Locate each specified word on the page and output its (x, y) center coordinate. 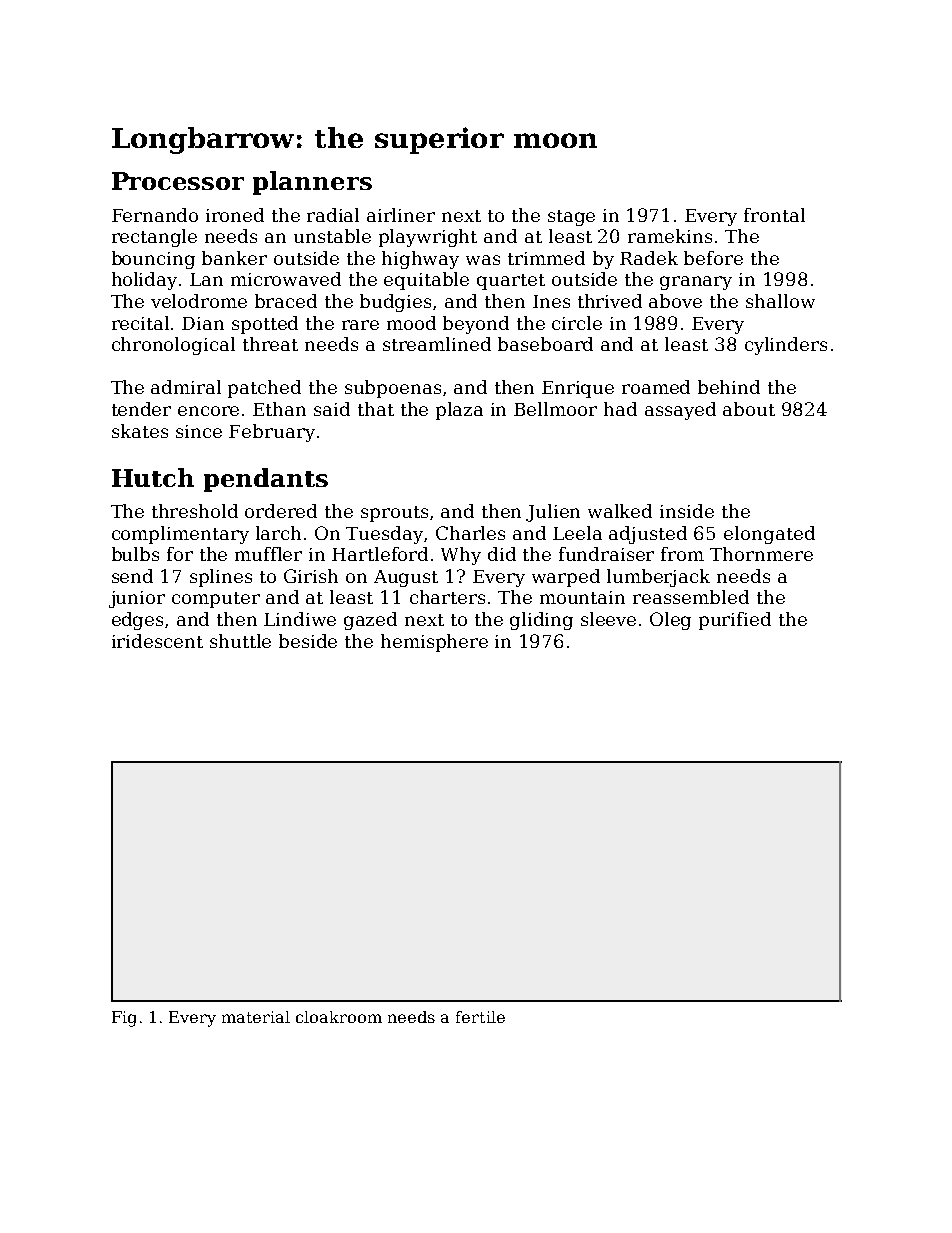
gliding (541, 621)
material (256, 1017)
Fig (124, 1019)
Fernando (155, 215)
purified (735, 621)
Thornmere (761, 554)
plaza (459, 411)
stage (571, 218)
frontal (774, 215)
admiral (186, 387)
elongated (769, 535)
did (502, 554)
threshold (195, 511)
